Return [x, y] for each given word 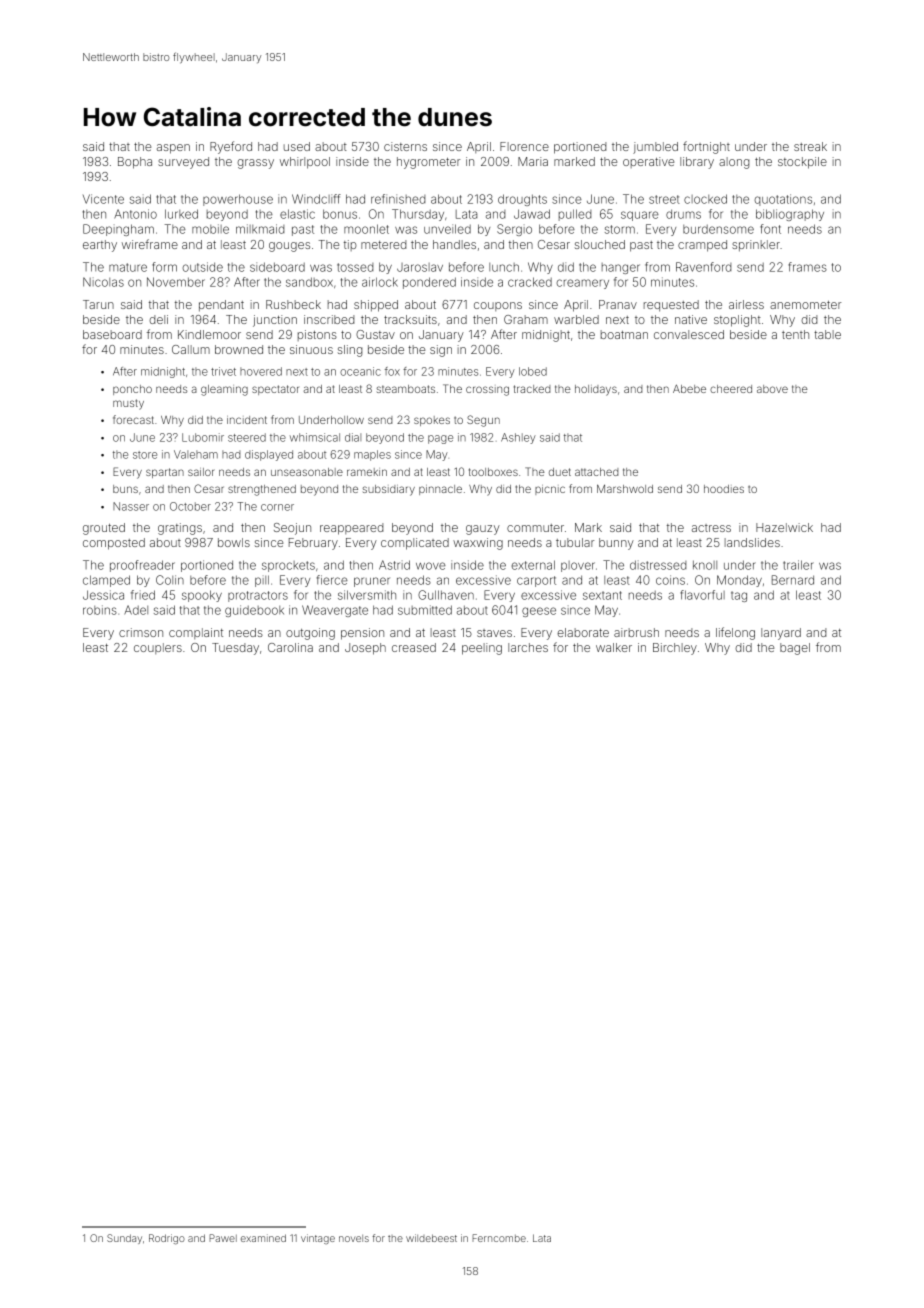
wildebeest [431, 1238]
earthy [100, 246]
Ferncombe [499, 1238]
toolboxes [493, 472]
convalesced [689, 334]
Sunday [124, 1239]
